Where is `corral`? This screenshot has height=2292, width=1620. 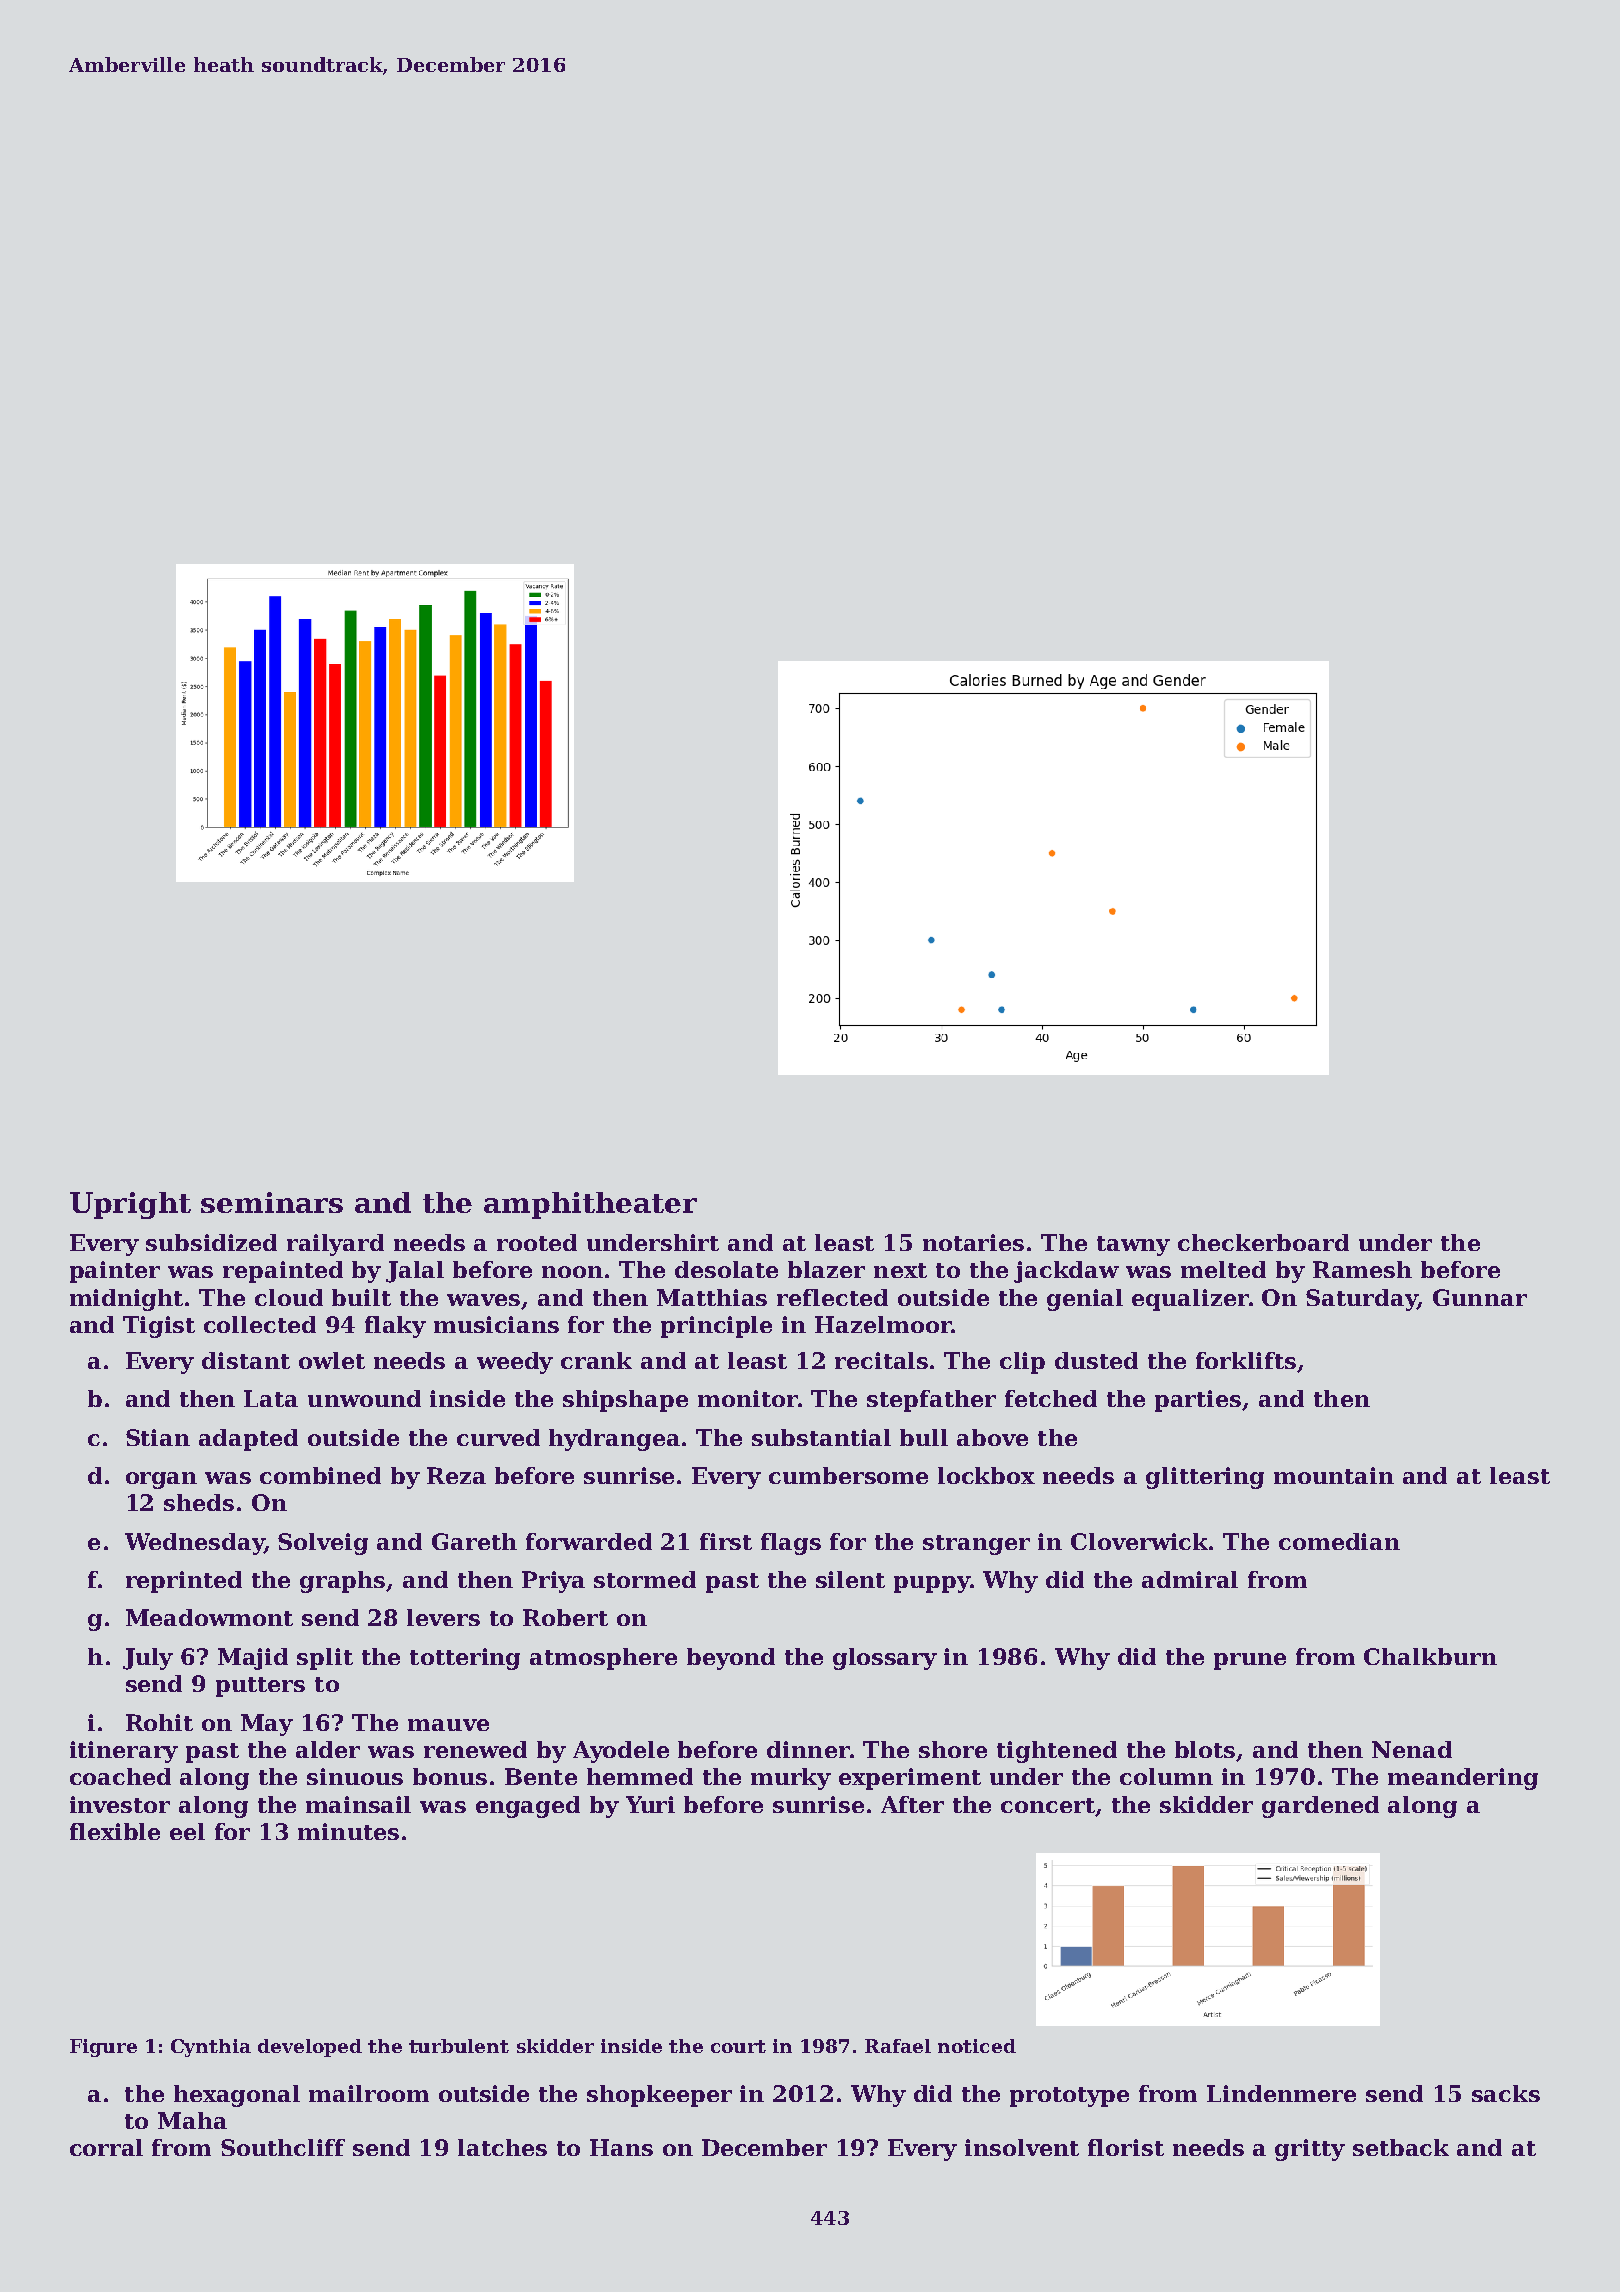
corral is located at coordinates (106, 2147).
